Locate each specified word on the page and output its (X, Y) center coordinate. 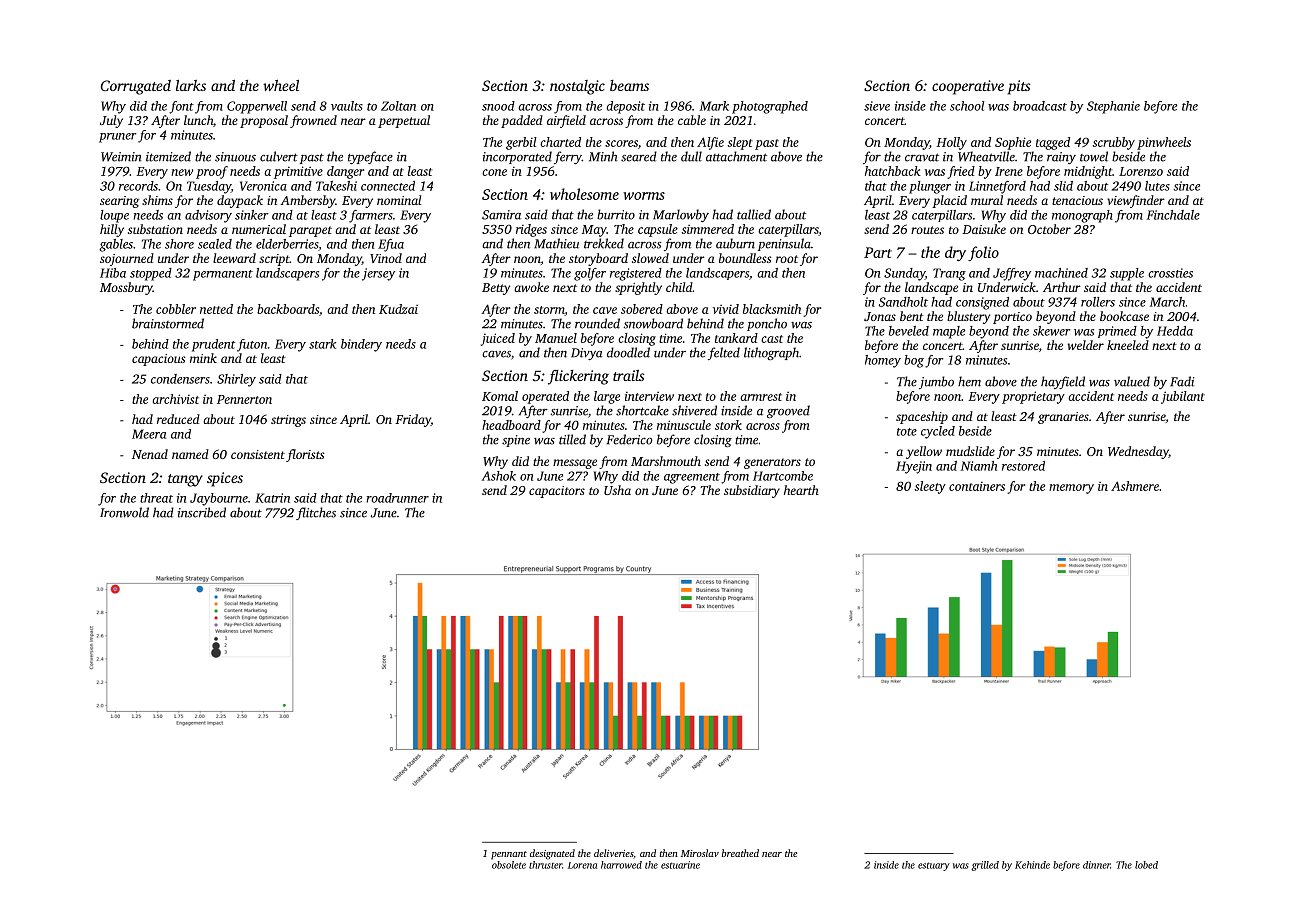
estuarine (680, 865)
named (190, 454)
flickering (578, 377)
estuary (934, 866)
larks (191, 85)
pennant (509, 855)
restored (1023, 466)
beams (629, 85)
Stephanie (1113, 107)
